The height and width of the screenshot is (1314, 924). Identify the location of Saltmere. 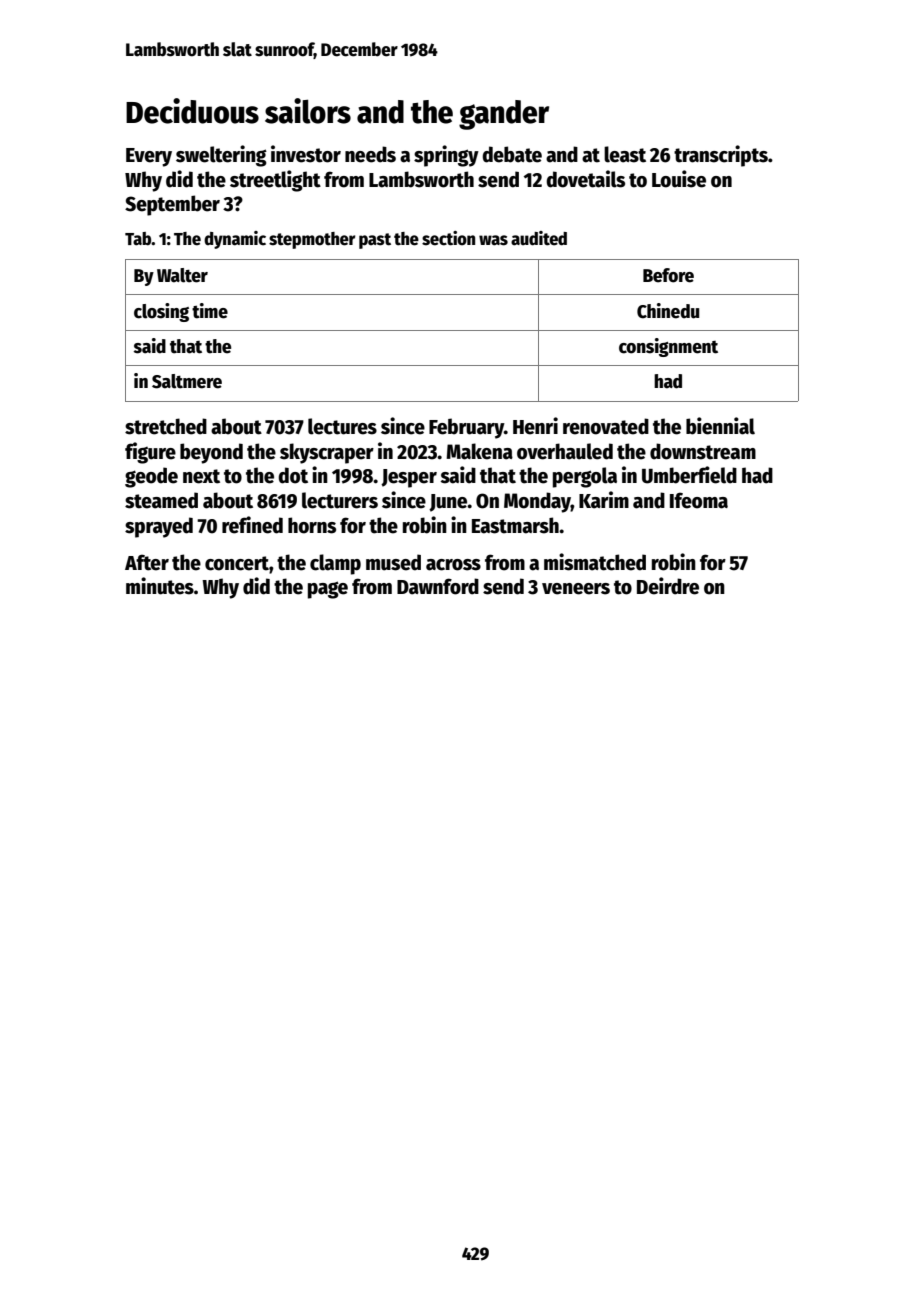
(187, 381).
